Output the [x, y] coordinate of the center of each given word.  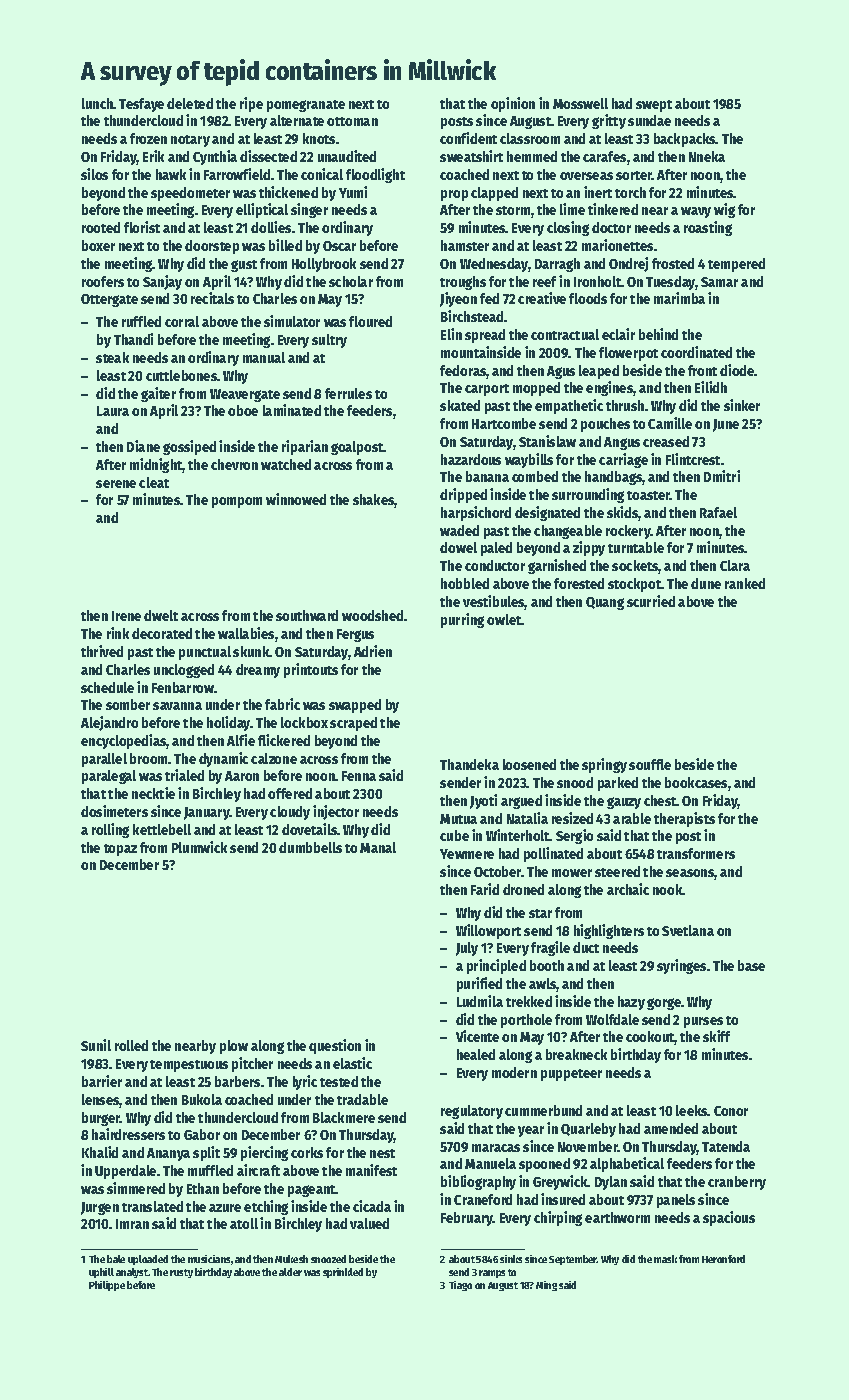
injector [336, 812]
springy [604, 765]
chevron [234, 464]
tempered [736, 265]
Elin [451, 334]
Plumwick [199, 847]
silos [94, 174]
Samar [719, 282]
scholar [351, 281]
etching [266, 1207]
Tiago [460, 1286]
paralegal [109, 777]
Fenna [359, 776]
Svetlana [688, 930]
